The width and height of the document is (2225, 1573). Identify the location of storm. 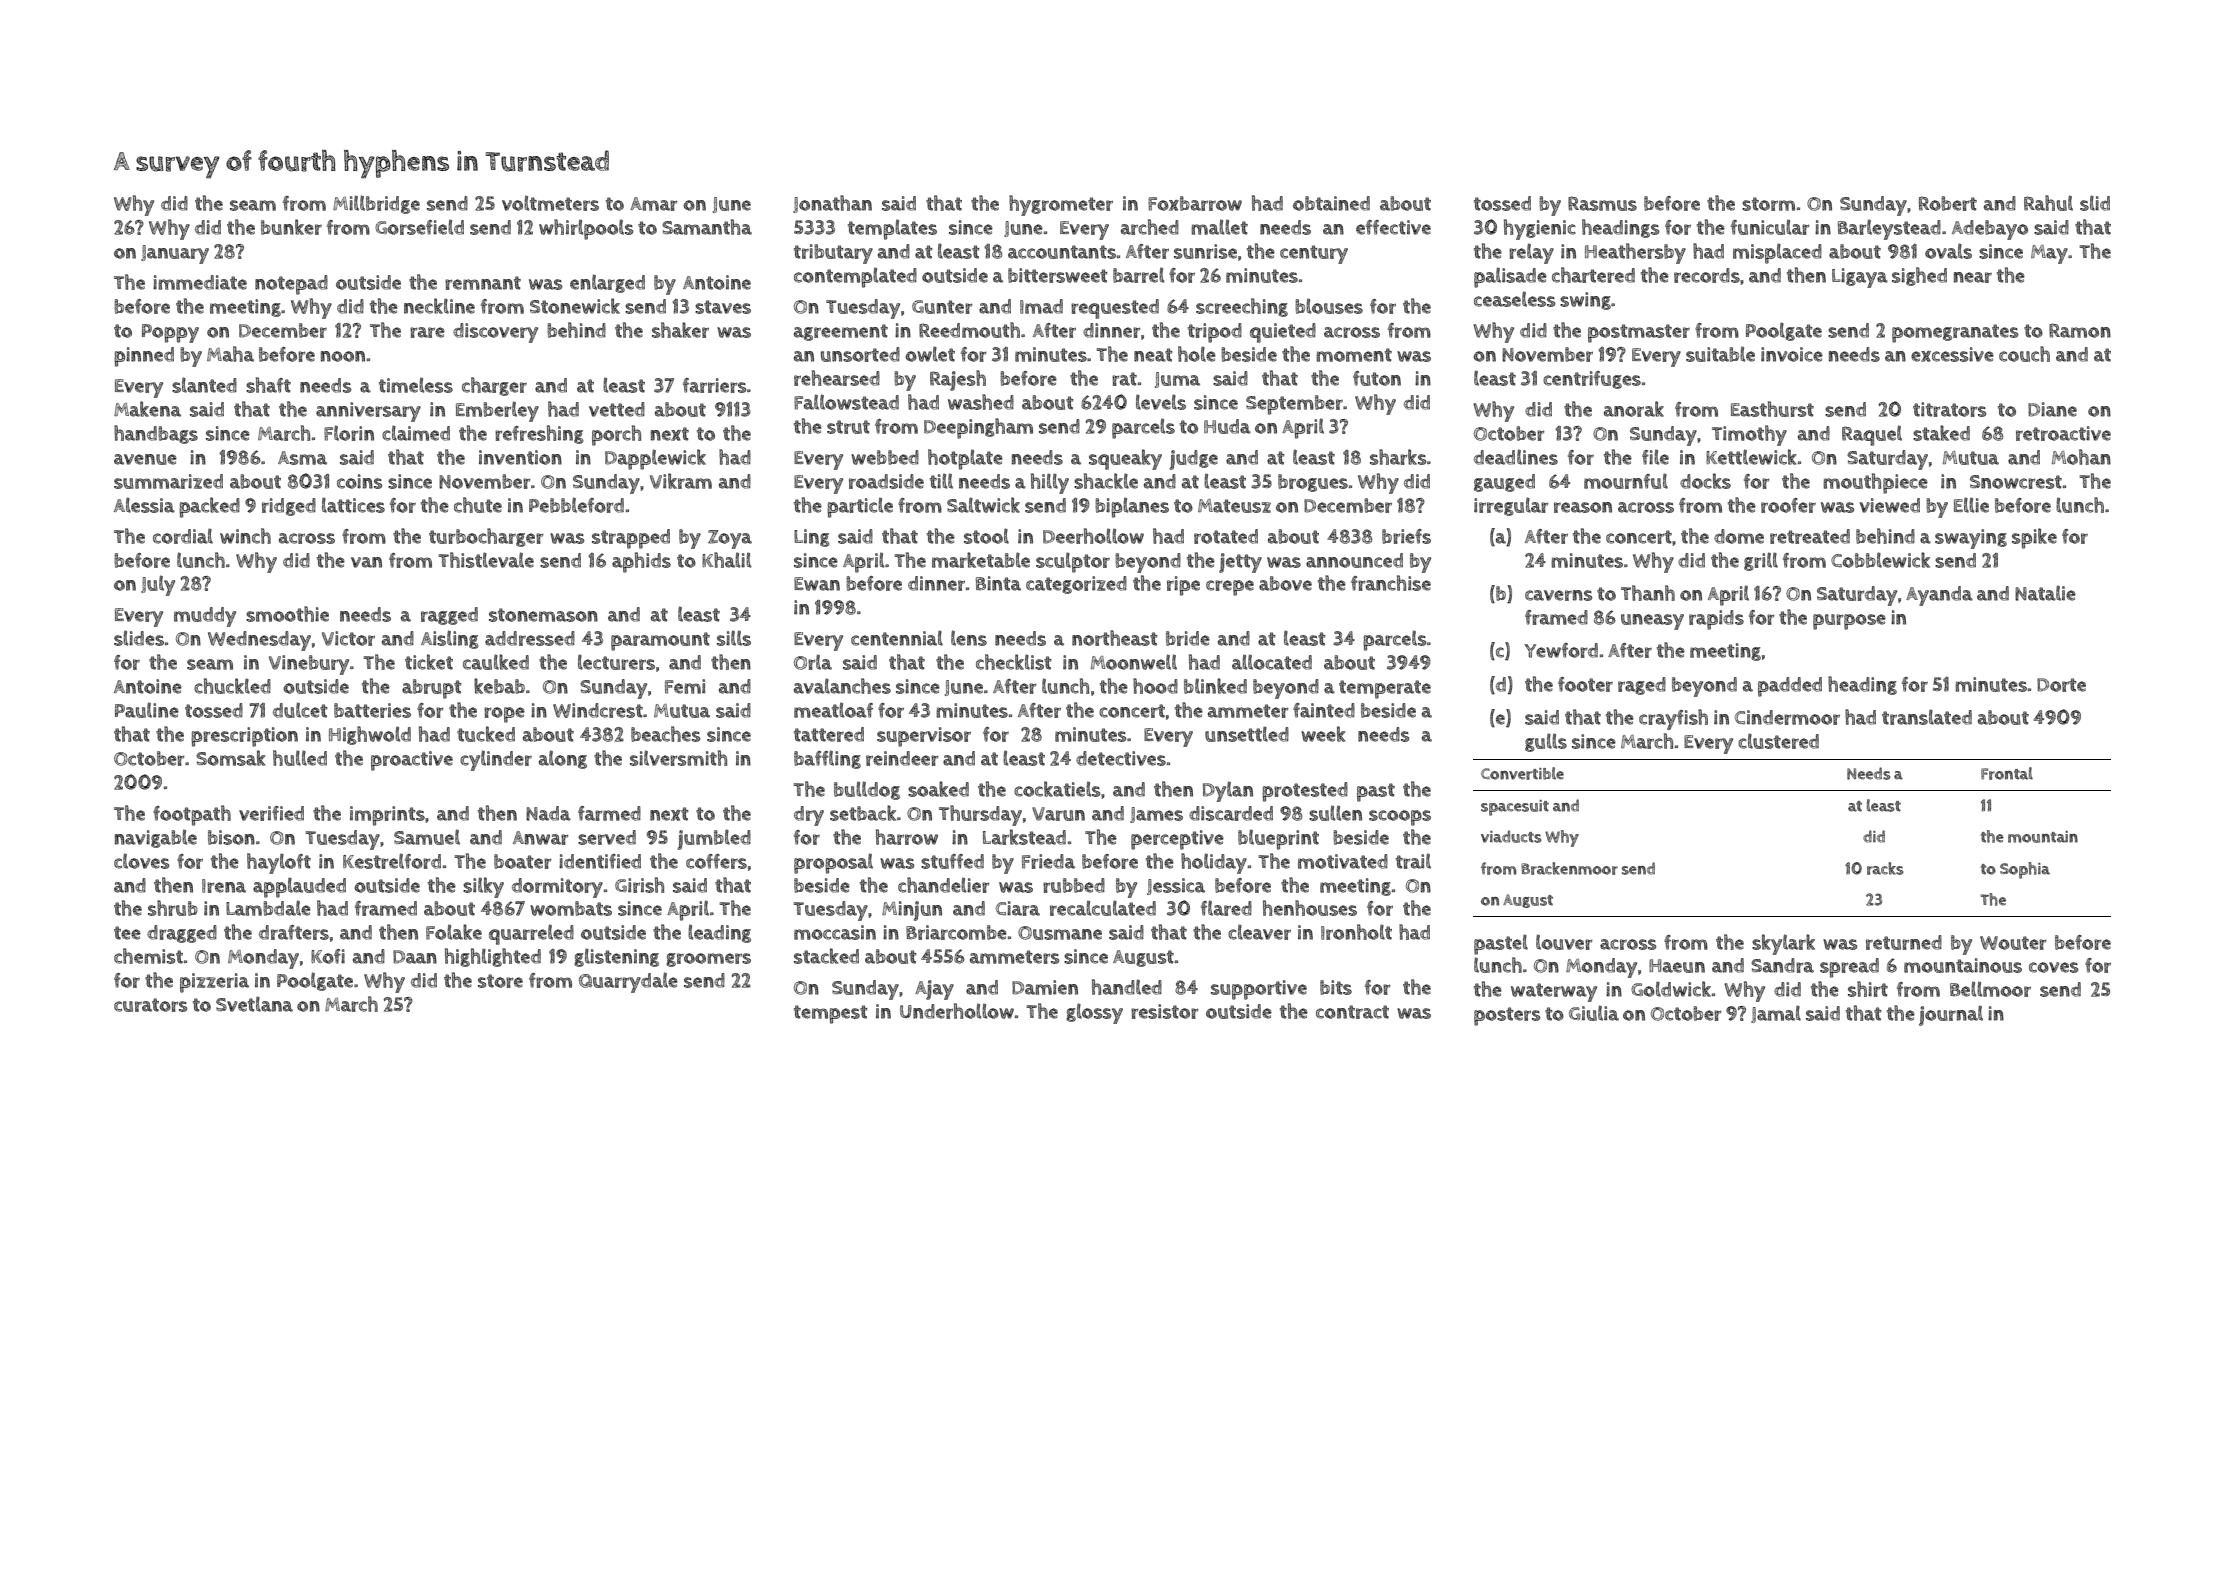
(1768, 204).
